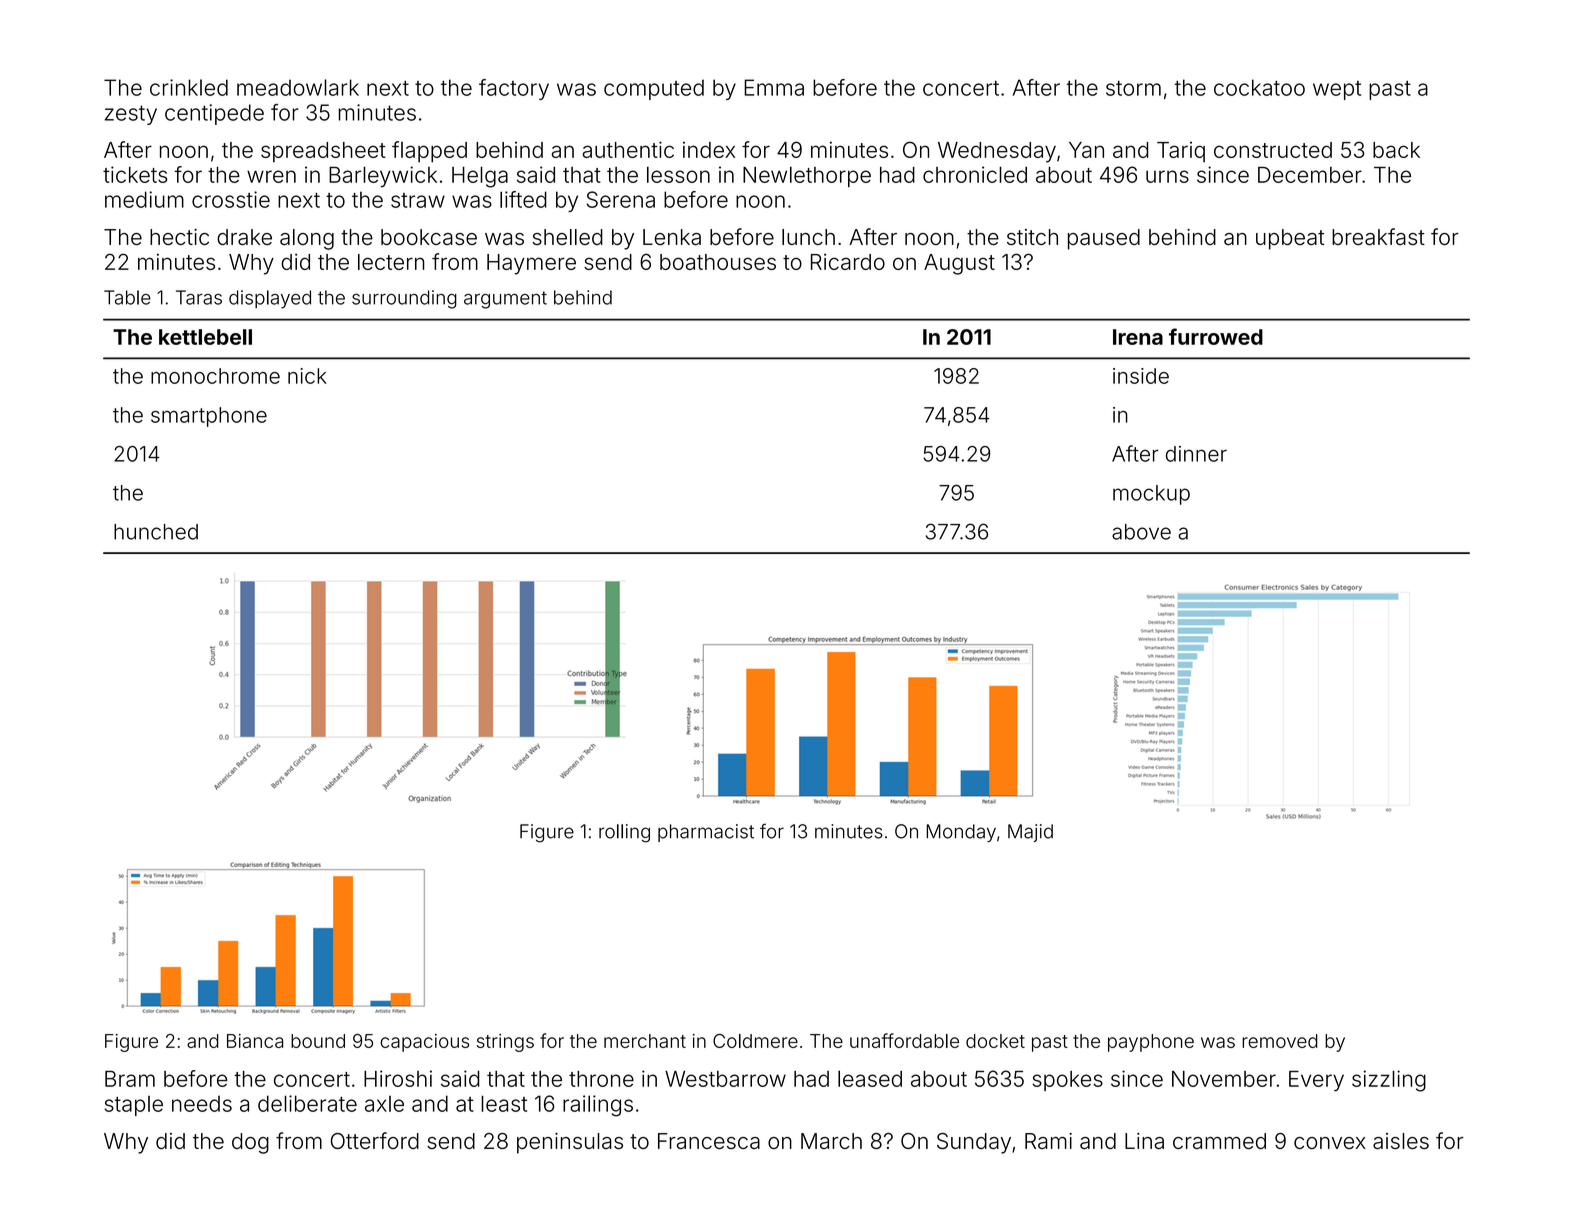 The image size is (1573, 1215). What do you see at coordinates (1141, 532) in the screenshot?
I see `above` at bounding box center [1141, 532].
